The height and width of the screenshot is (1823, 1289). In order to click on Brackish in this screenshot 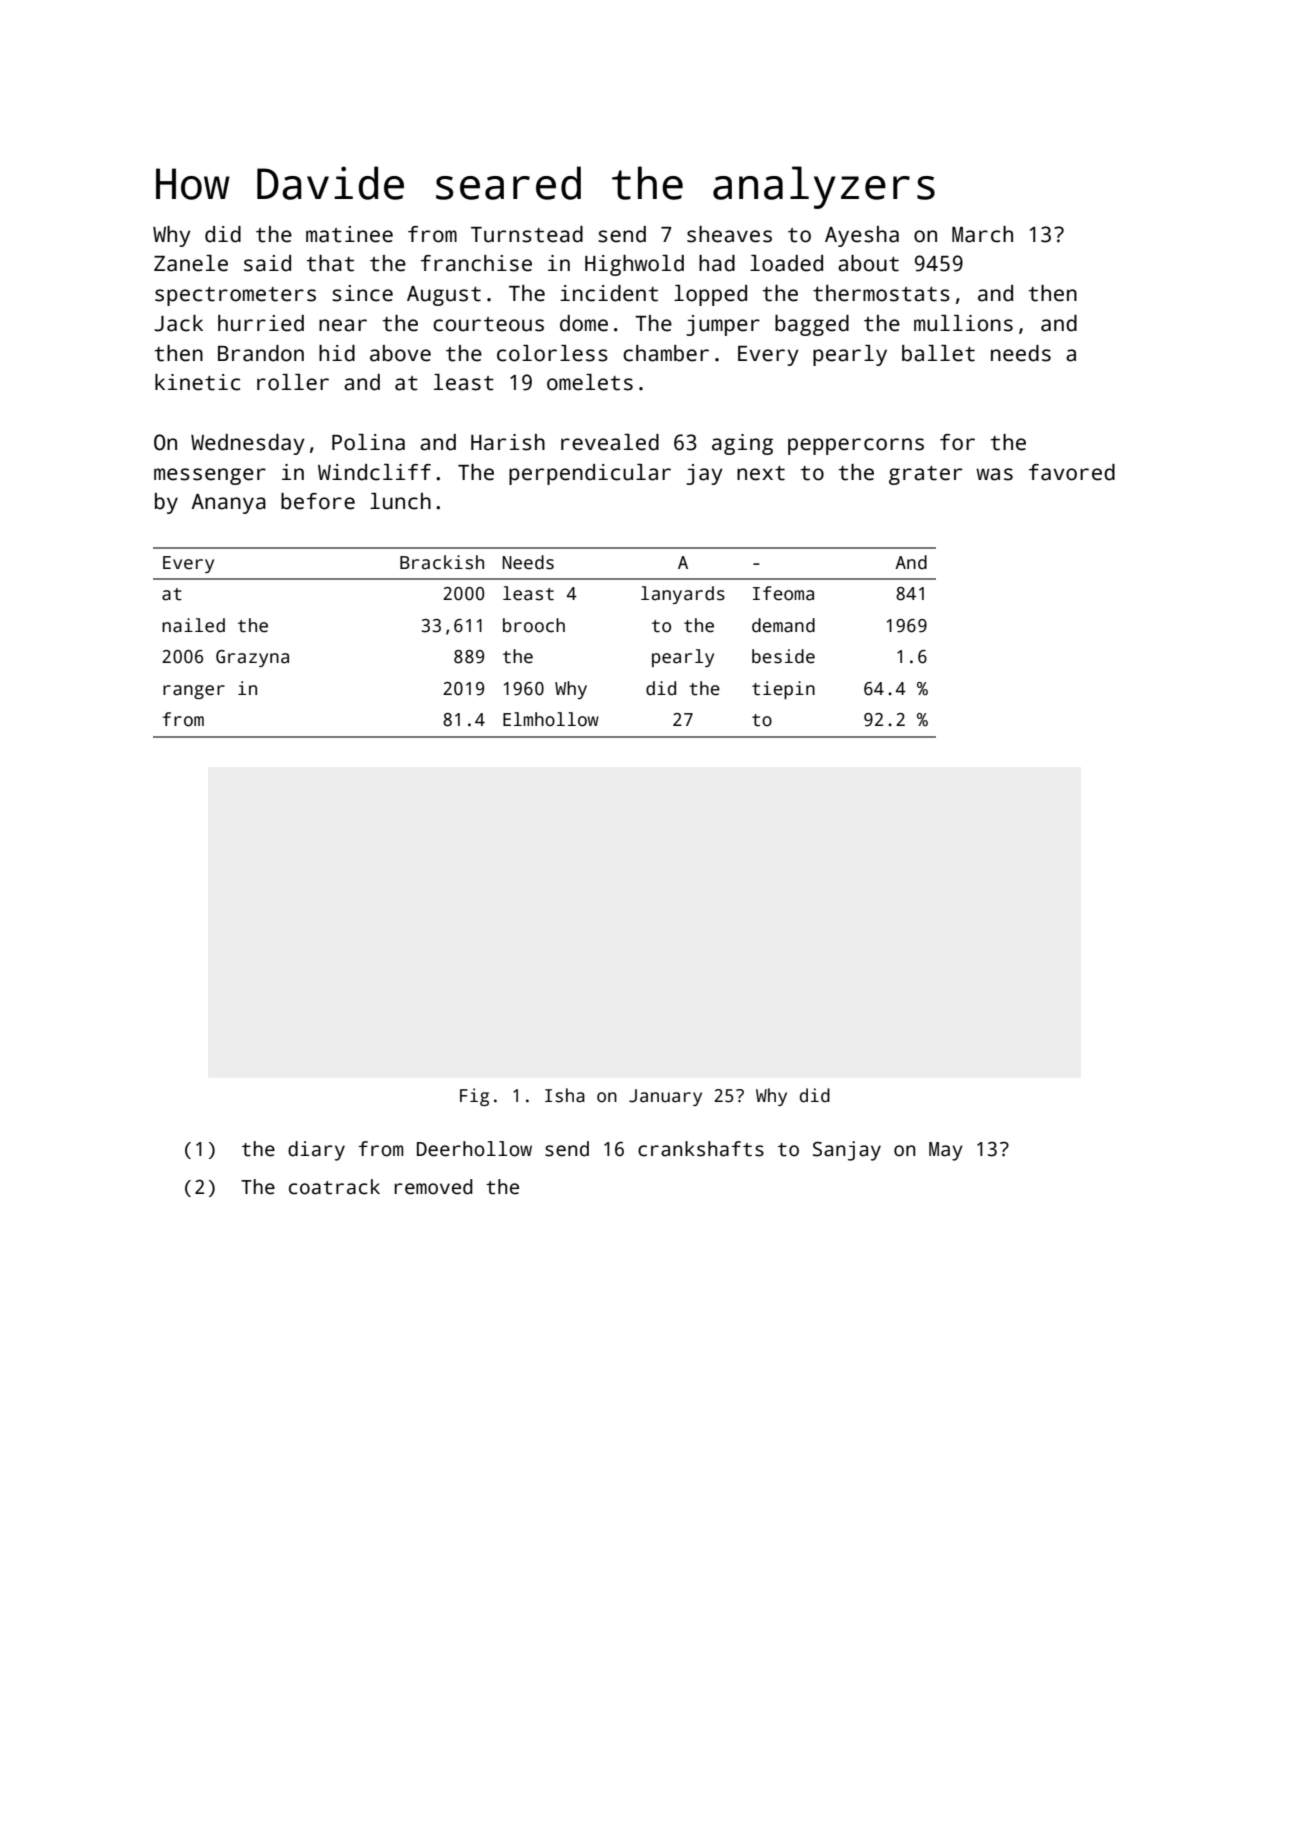, I will do `click(442, 562)`.
